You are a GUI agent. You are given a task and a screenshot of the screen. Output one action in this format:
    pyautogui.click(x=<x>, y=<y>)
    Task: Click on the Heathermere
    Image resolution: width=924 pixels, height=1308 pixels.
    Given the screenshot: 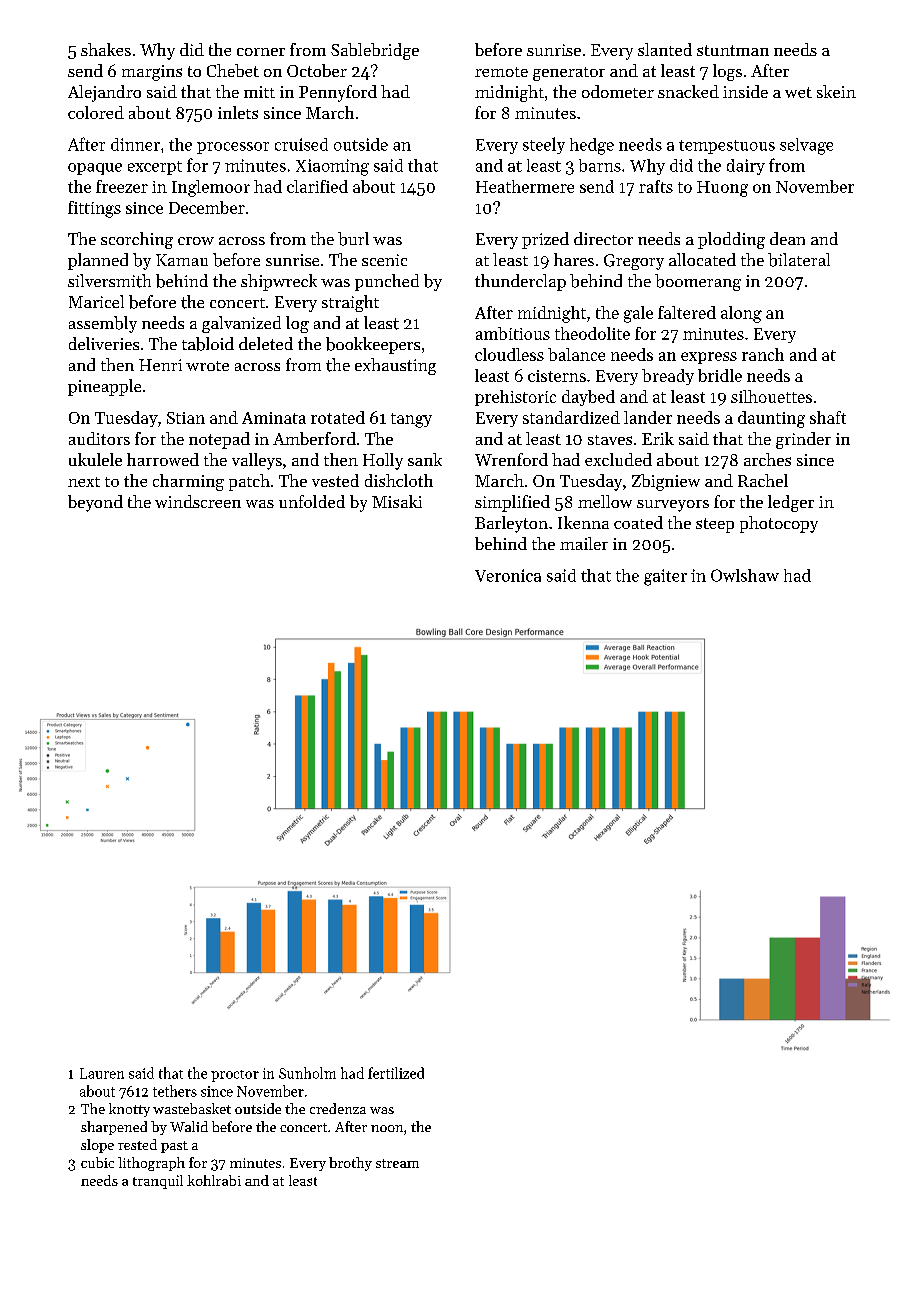 What is the action you would take?
    pyautogui.click(x=525, y=186)
